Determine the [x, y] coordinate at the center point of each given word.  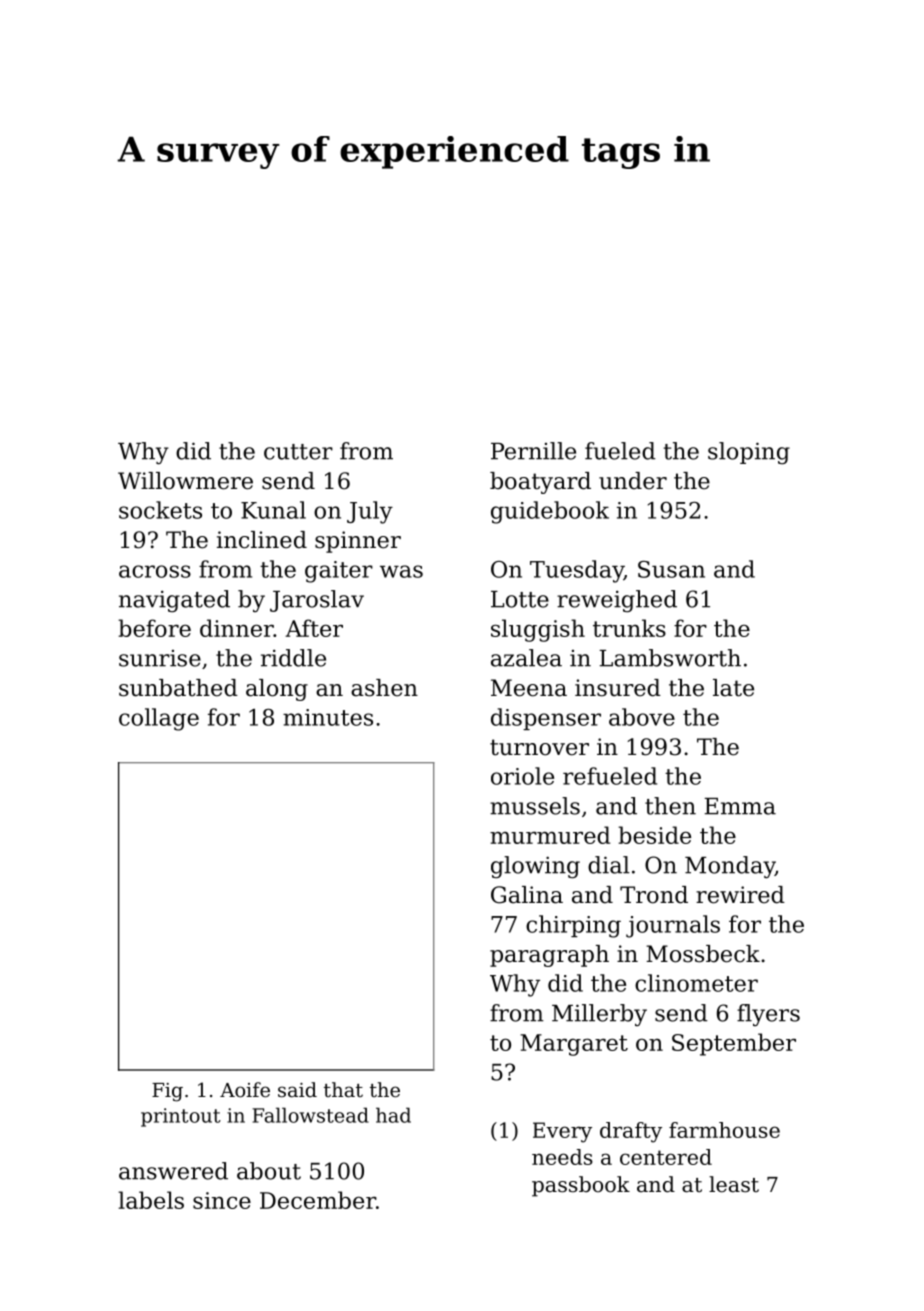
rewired [740, 895]
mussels [535, 806]
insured [618, 688]
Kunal [273, 510]
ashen [384, 688]
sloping [749, 453]
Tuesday [577, 571]
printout [181, 1117]
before [154, 628]
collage [159, 719]
